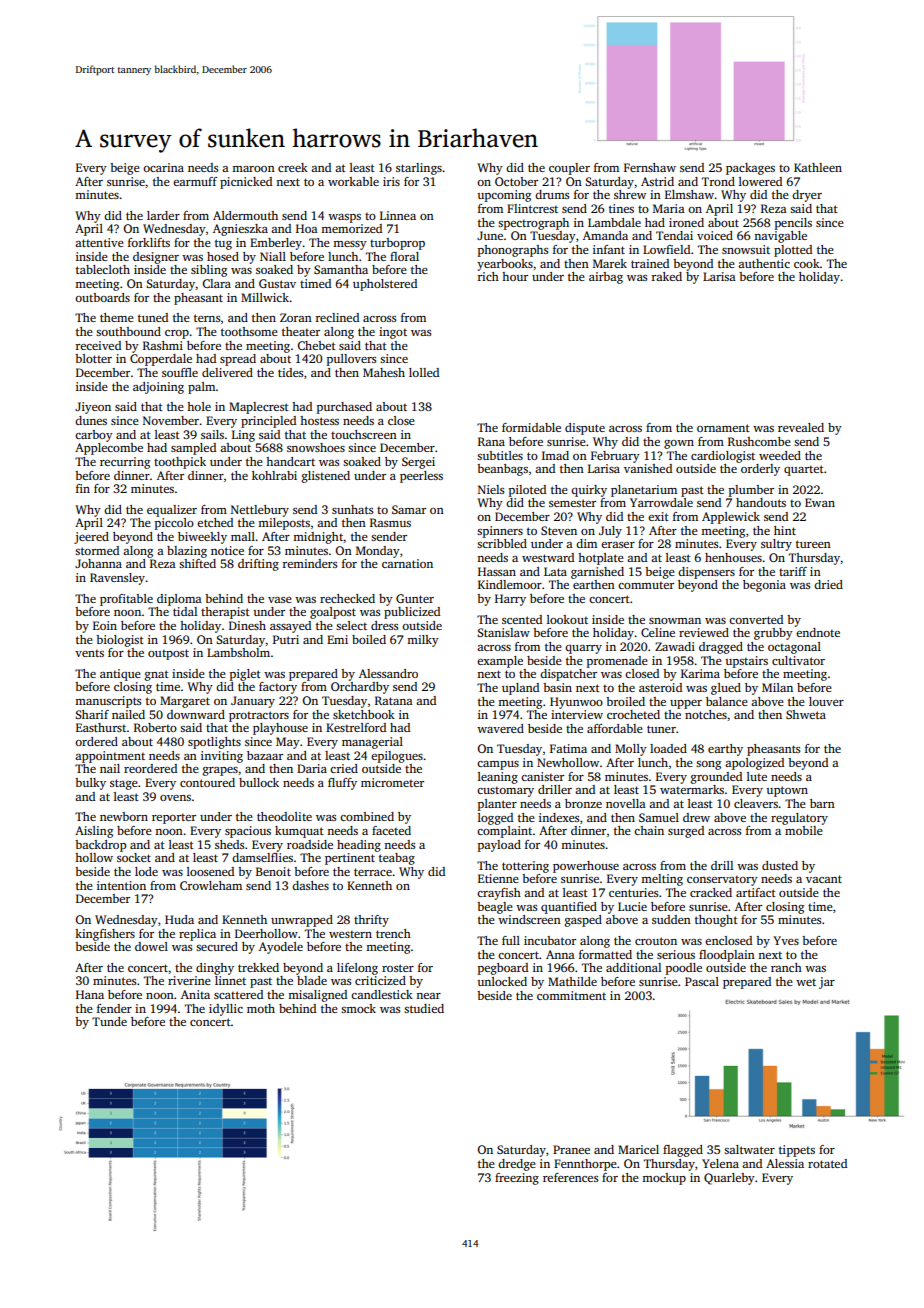 This screenshot has height=1308, width=924. I want to click on powerhouse, so click(586, 867).
